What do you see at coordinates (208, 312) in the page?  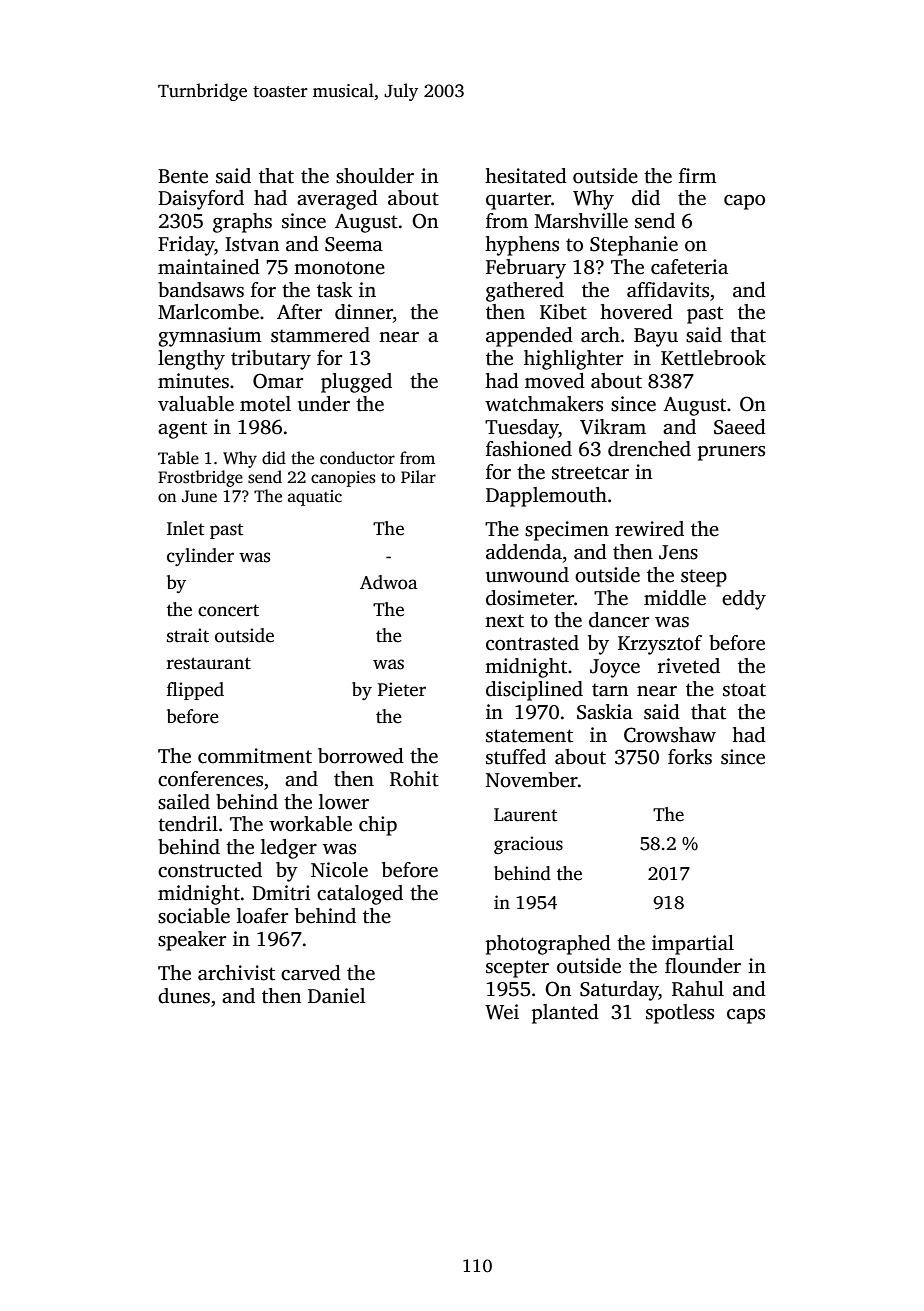 I see `Marlcombe` at bounding box center [208, 312].
